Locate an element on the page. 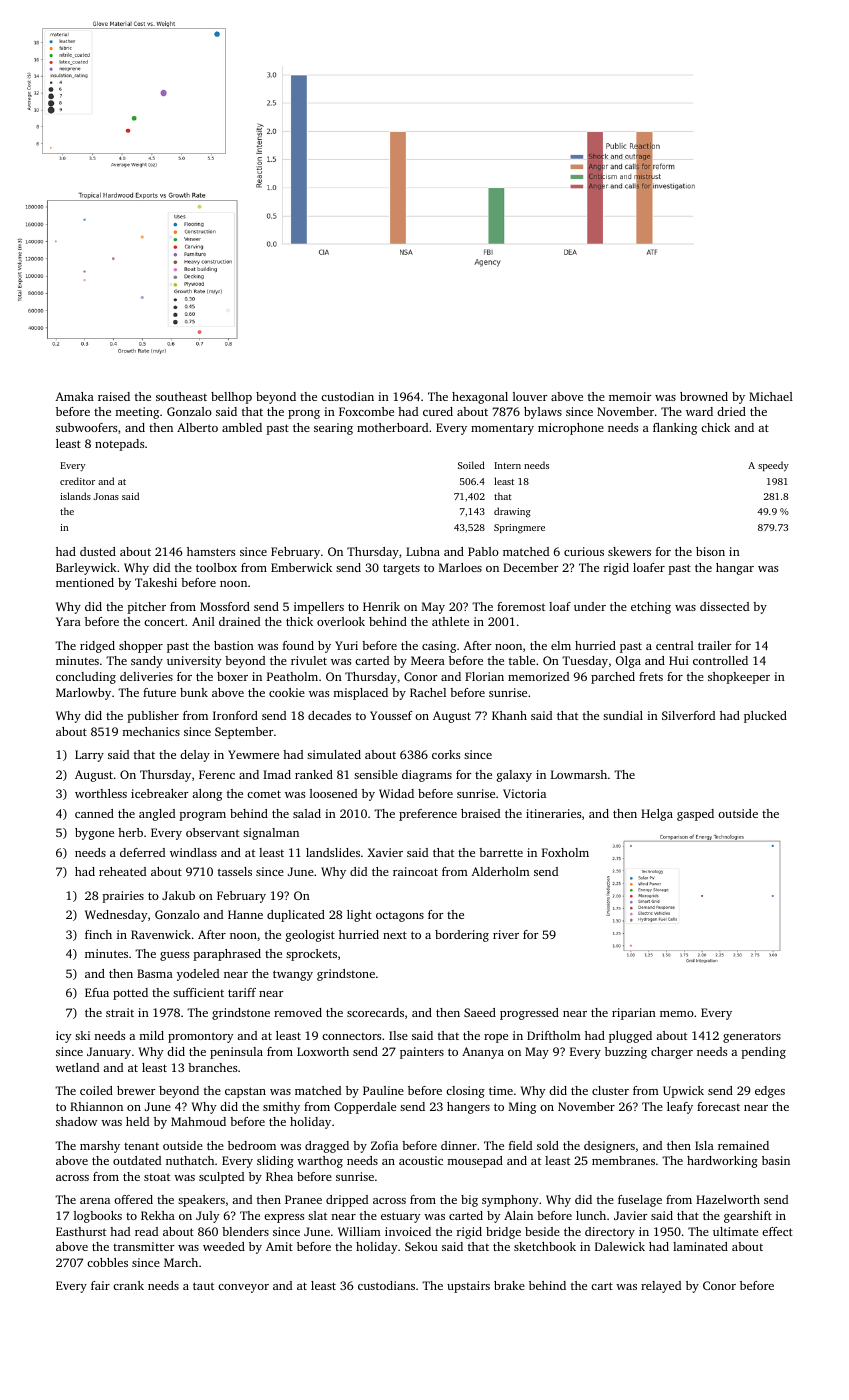  targets is located at coordinates (401, 569).
